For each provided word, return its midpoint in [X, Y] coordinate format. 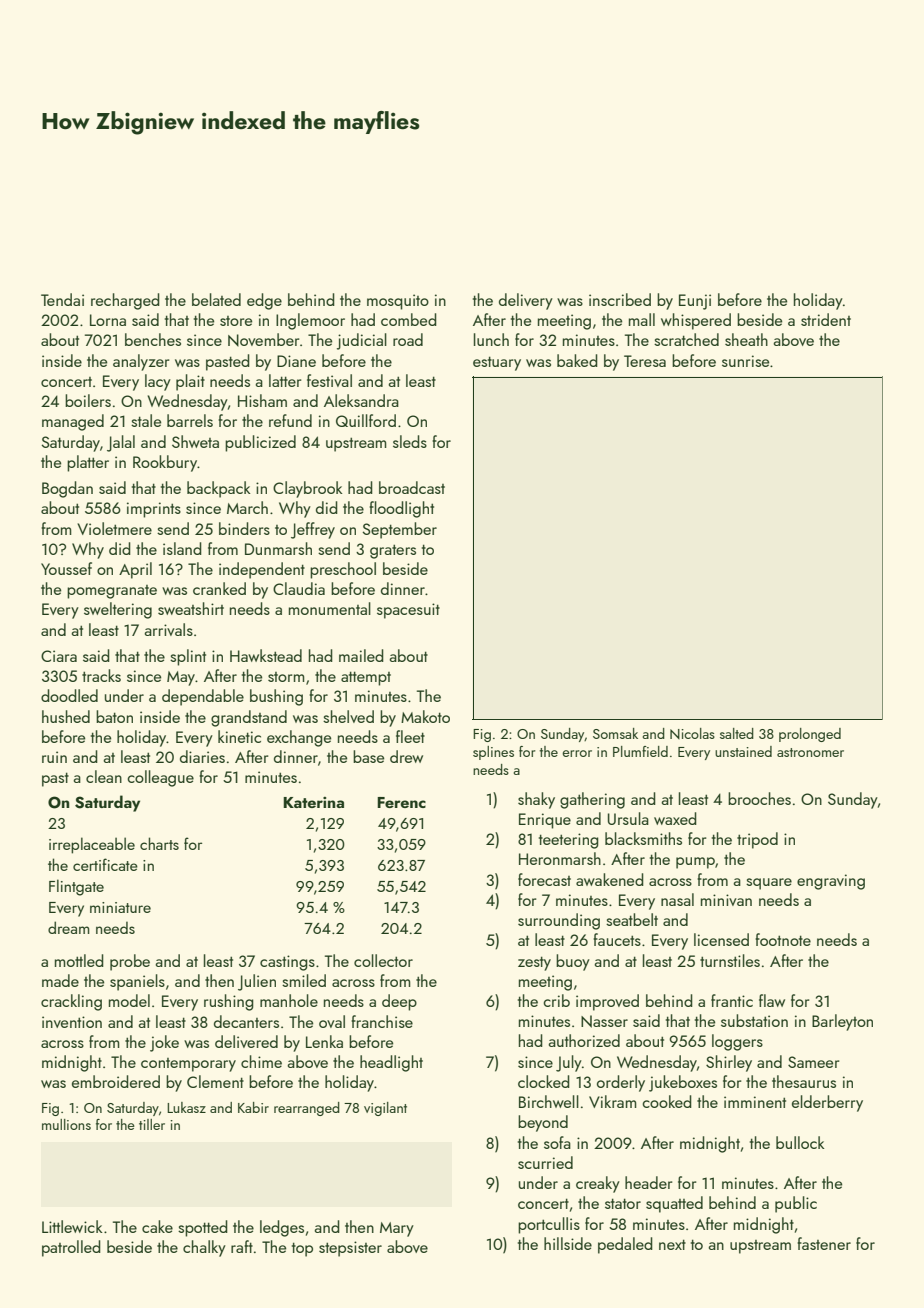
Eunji [695, 302]
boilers [88, 400]
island [182, 548]
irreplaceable [92, 845]
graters [393, 551]
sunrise [745, 361]
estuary [497, 363]
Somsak [615, 733]
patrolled [71, 1248]
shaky [536, 800]
